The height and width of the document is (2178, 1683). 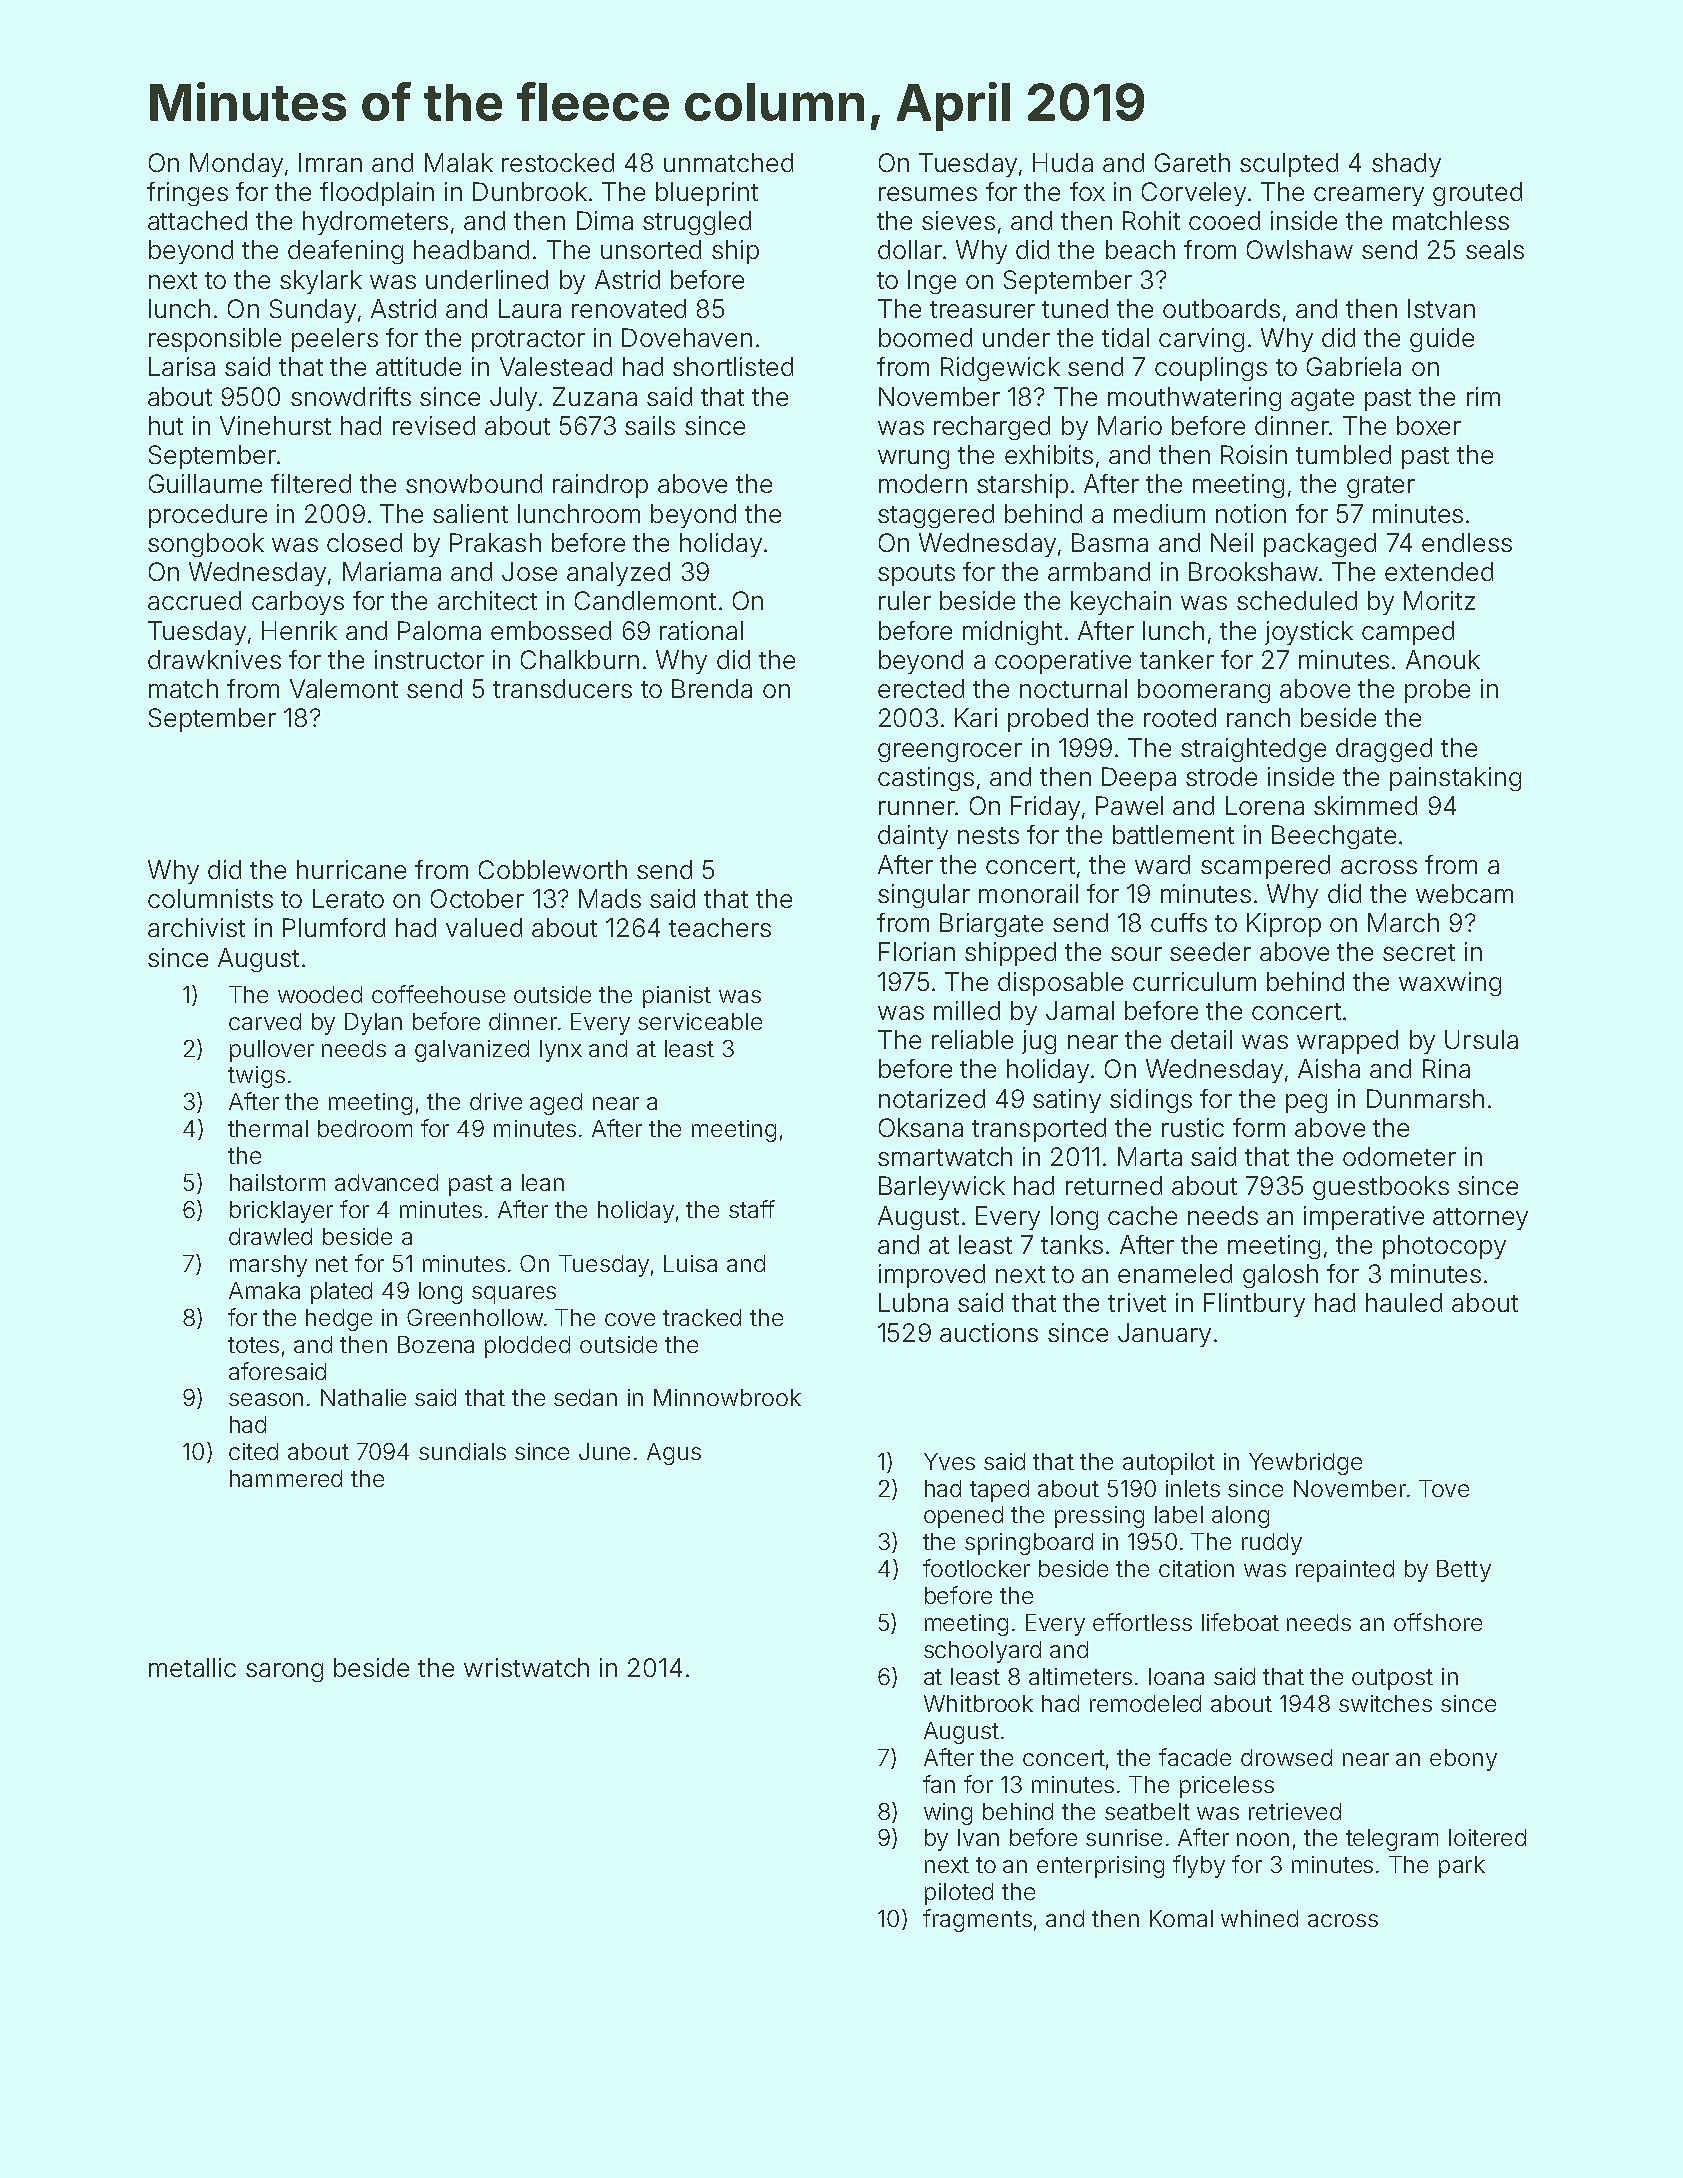 I want to click on exhibits, so click(x=1049, y=454).
